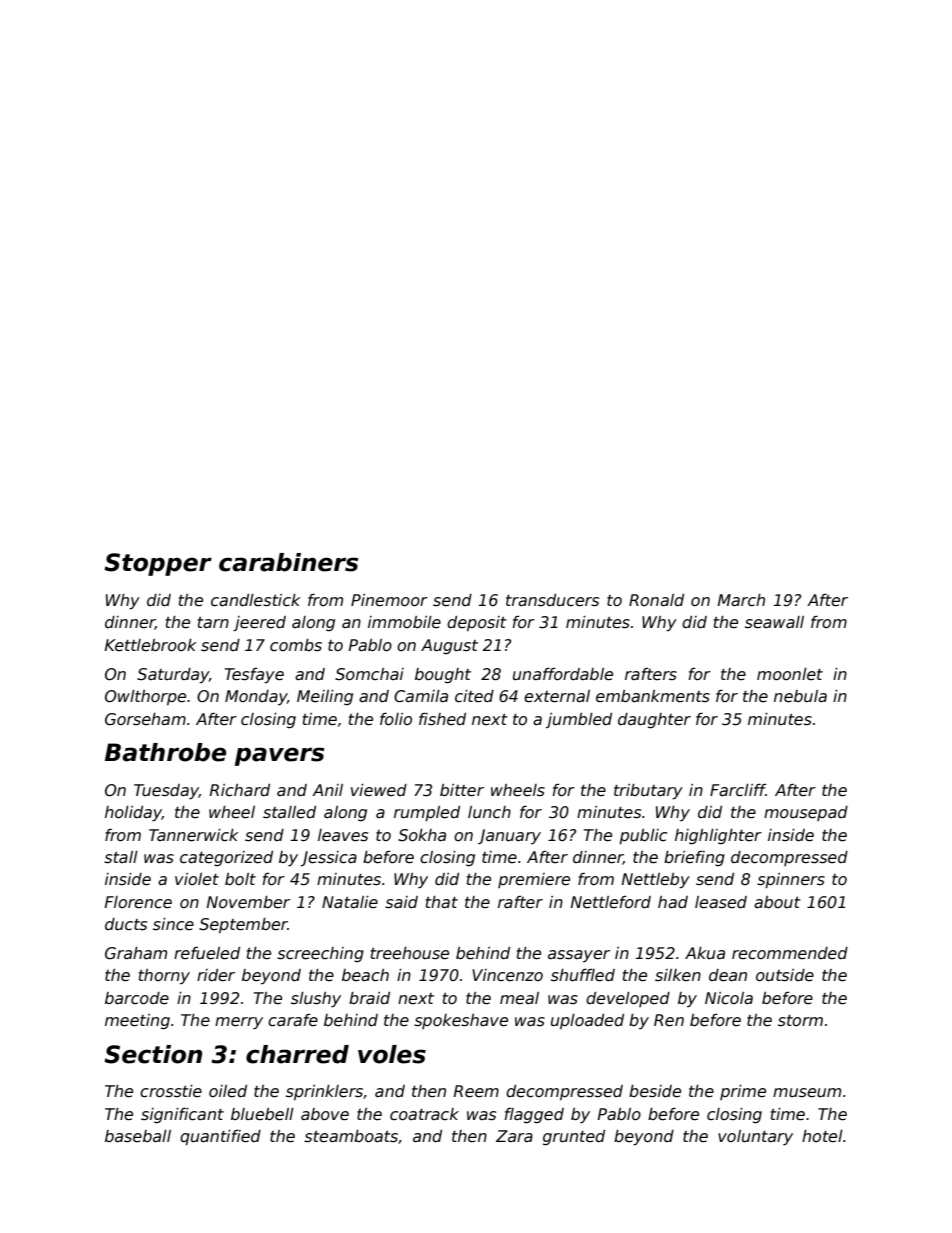  Describe the element at coordinates (461, 1021) in the document. I see `spokeshave` at that location.
